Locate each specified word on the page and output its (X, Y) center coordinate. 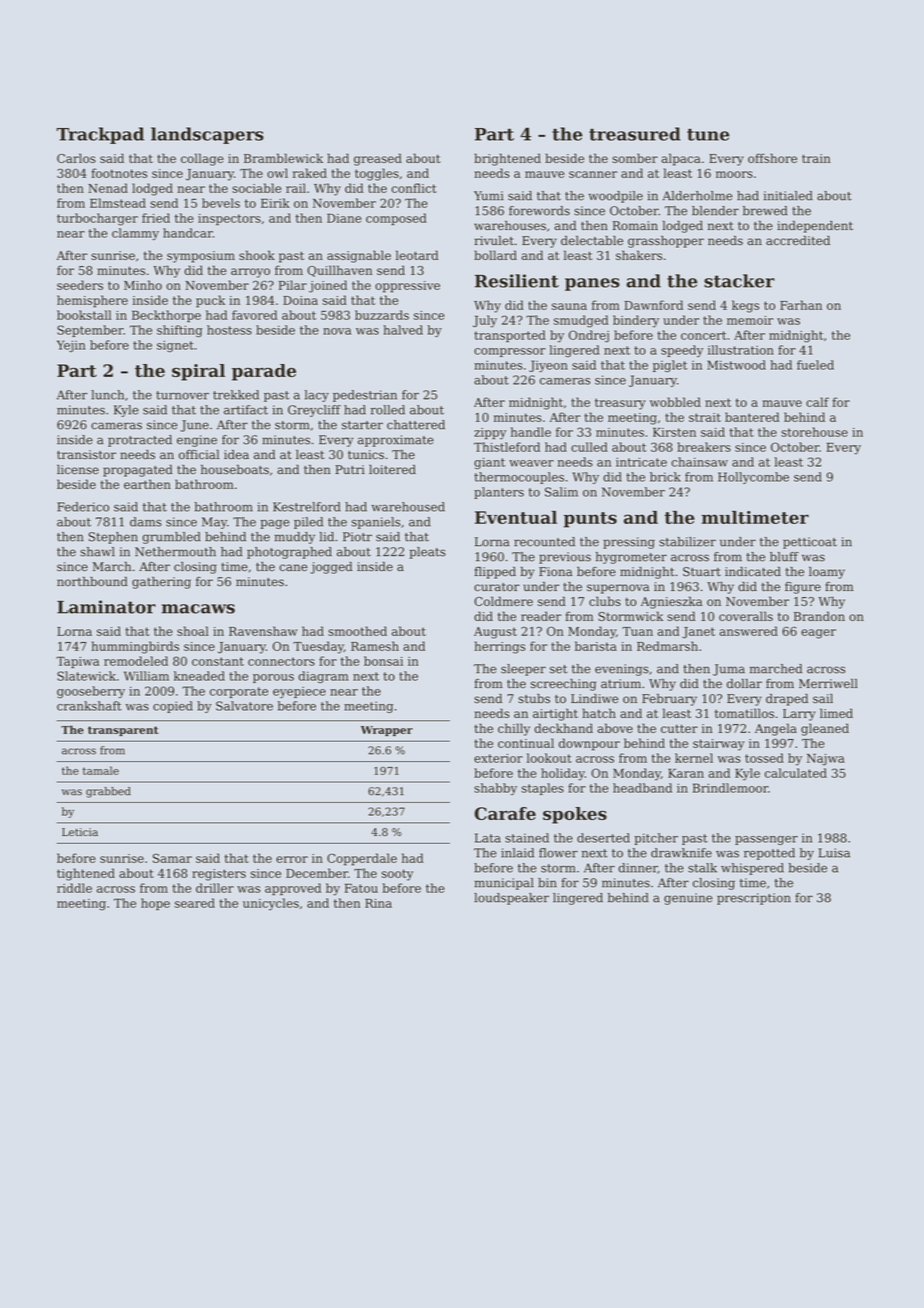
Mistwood (736, 365)
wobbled (675, 402)
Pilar (292, 285)
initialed (788, 196)
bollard (495, 255)
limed (836, 713)
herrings (499, 647)
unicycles (271, 904)
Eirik (275, 203)
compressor (510, 352)
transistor (86, 455)
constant (218, 661)
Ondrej (589, 336)
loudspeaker (511, 899)
